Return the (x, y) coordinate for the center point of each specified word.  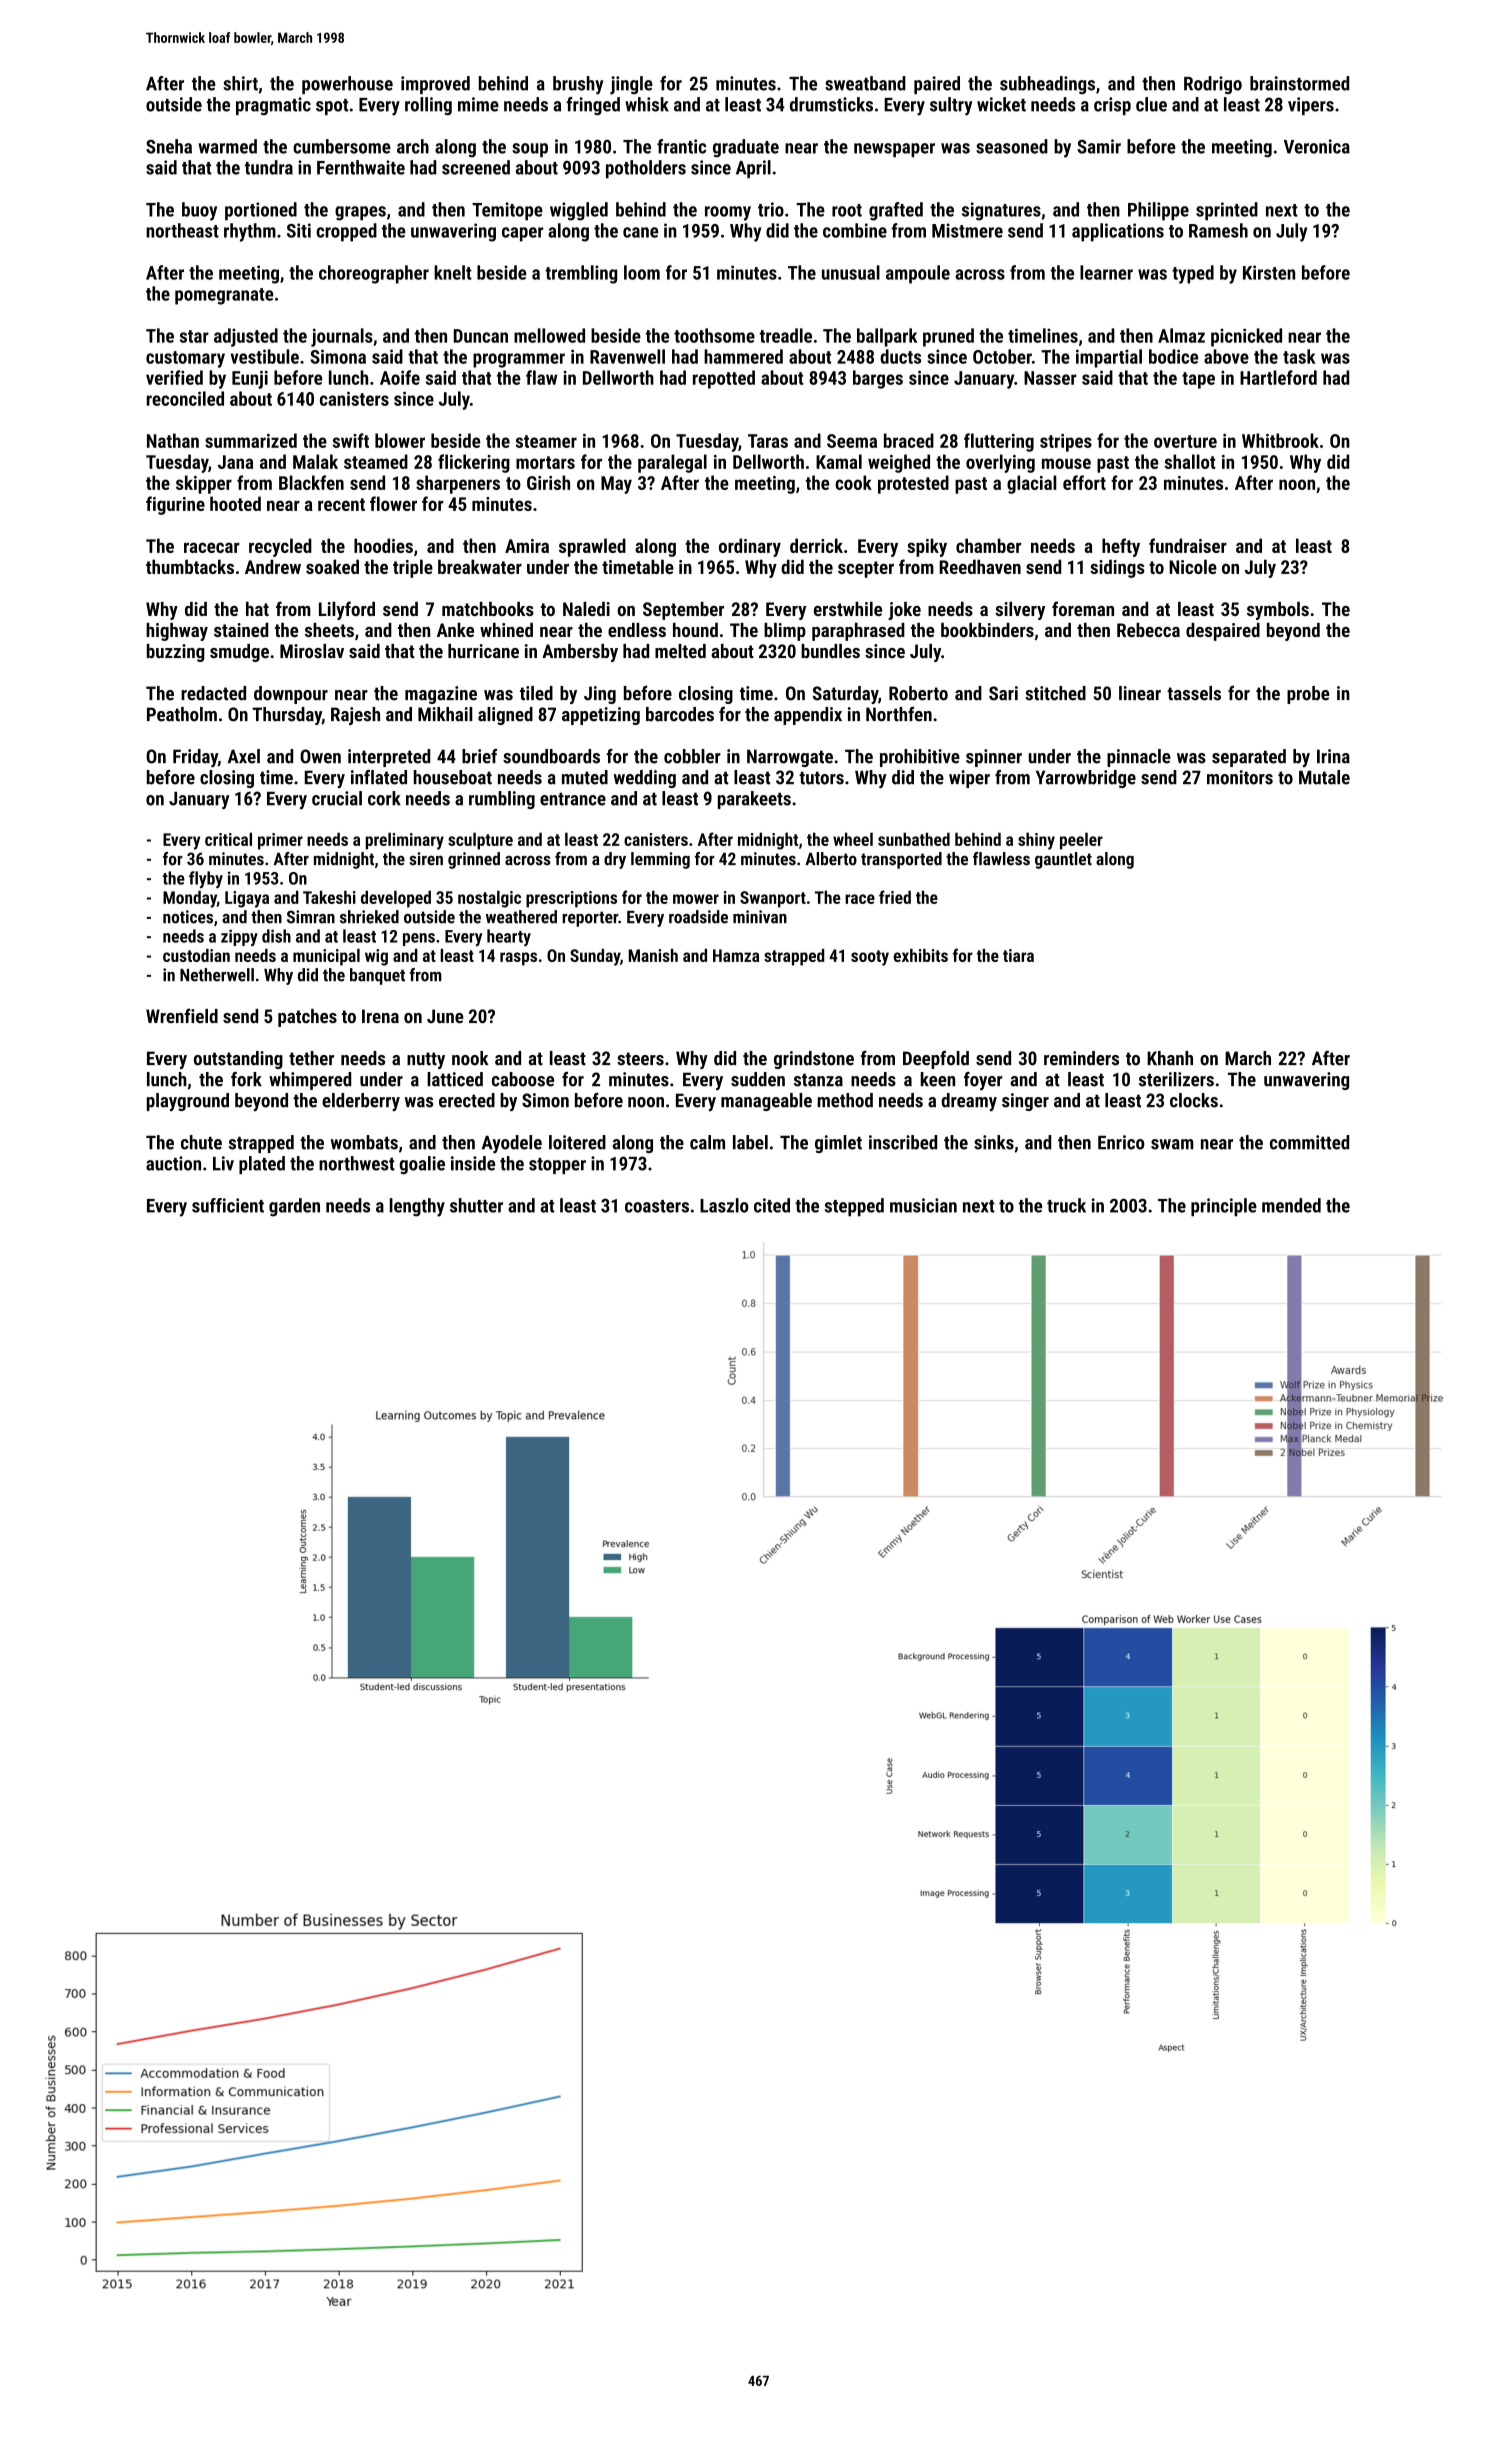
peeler (1081, 841)
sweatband (865, 83)
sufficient (228, 1205)
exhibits (920, 955)
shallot (1190, 461)
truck (1066, 1205)
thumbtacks (190, 566)
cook (853, 482)
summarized (251, 440)
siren (426, 859)
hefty (1121, 547)
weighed (899, 463)
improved (435, 85)
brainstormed (1299, 83)
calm (707, 1142)
